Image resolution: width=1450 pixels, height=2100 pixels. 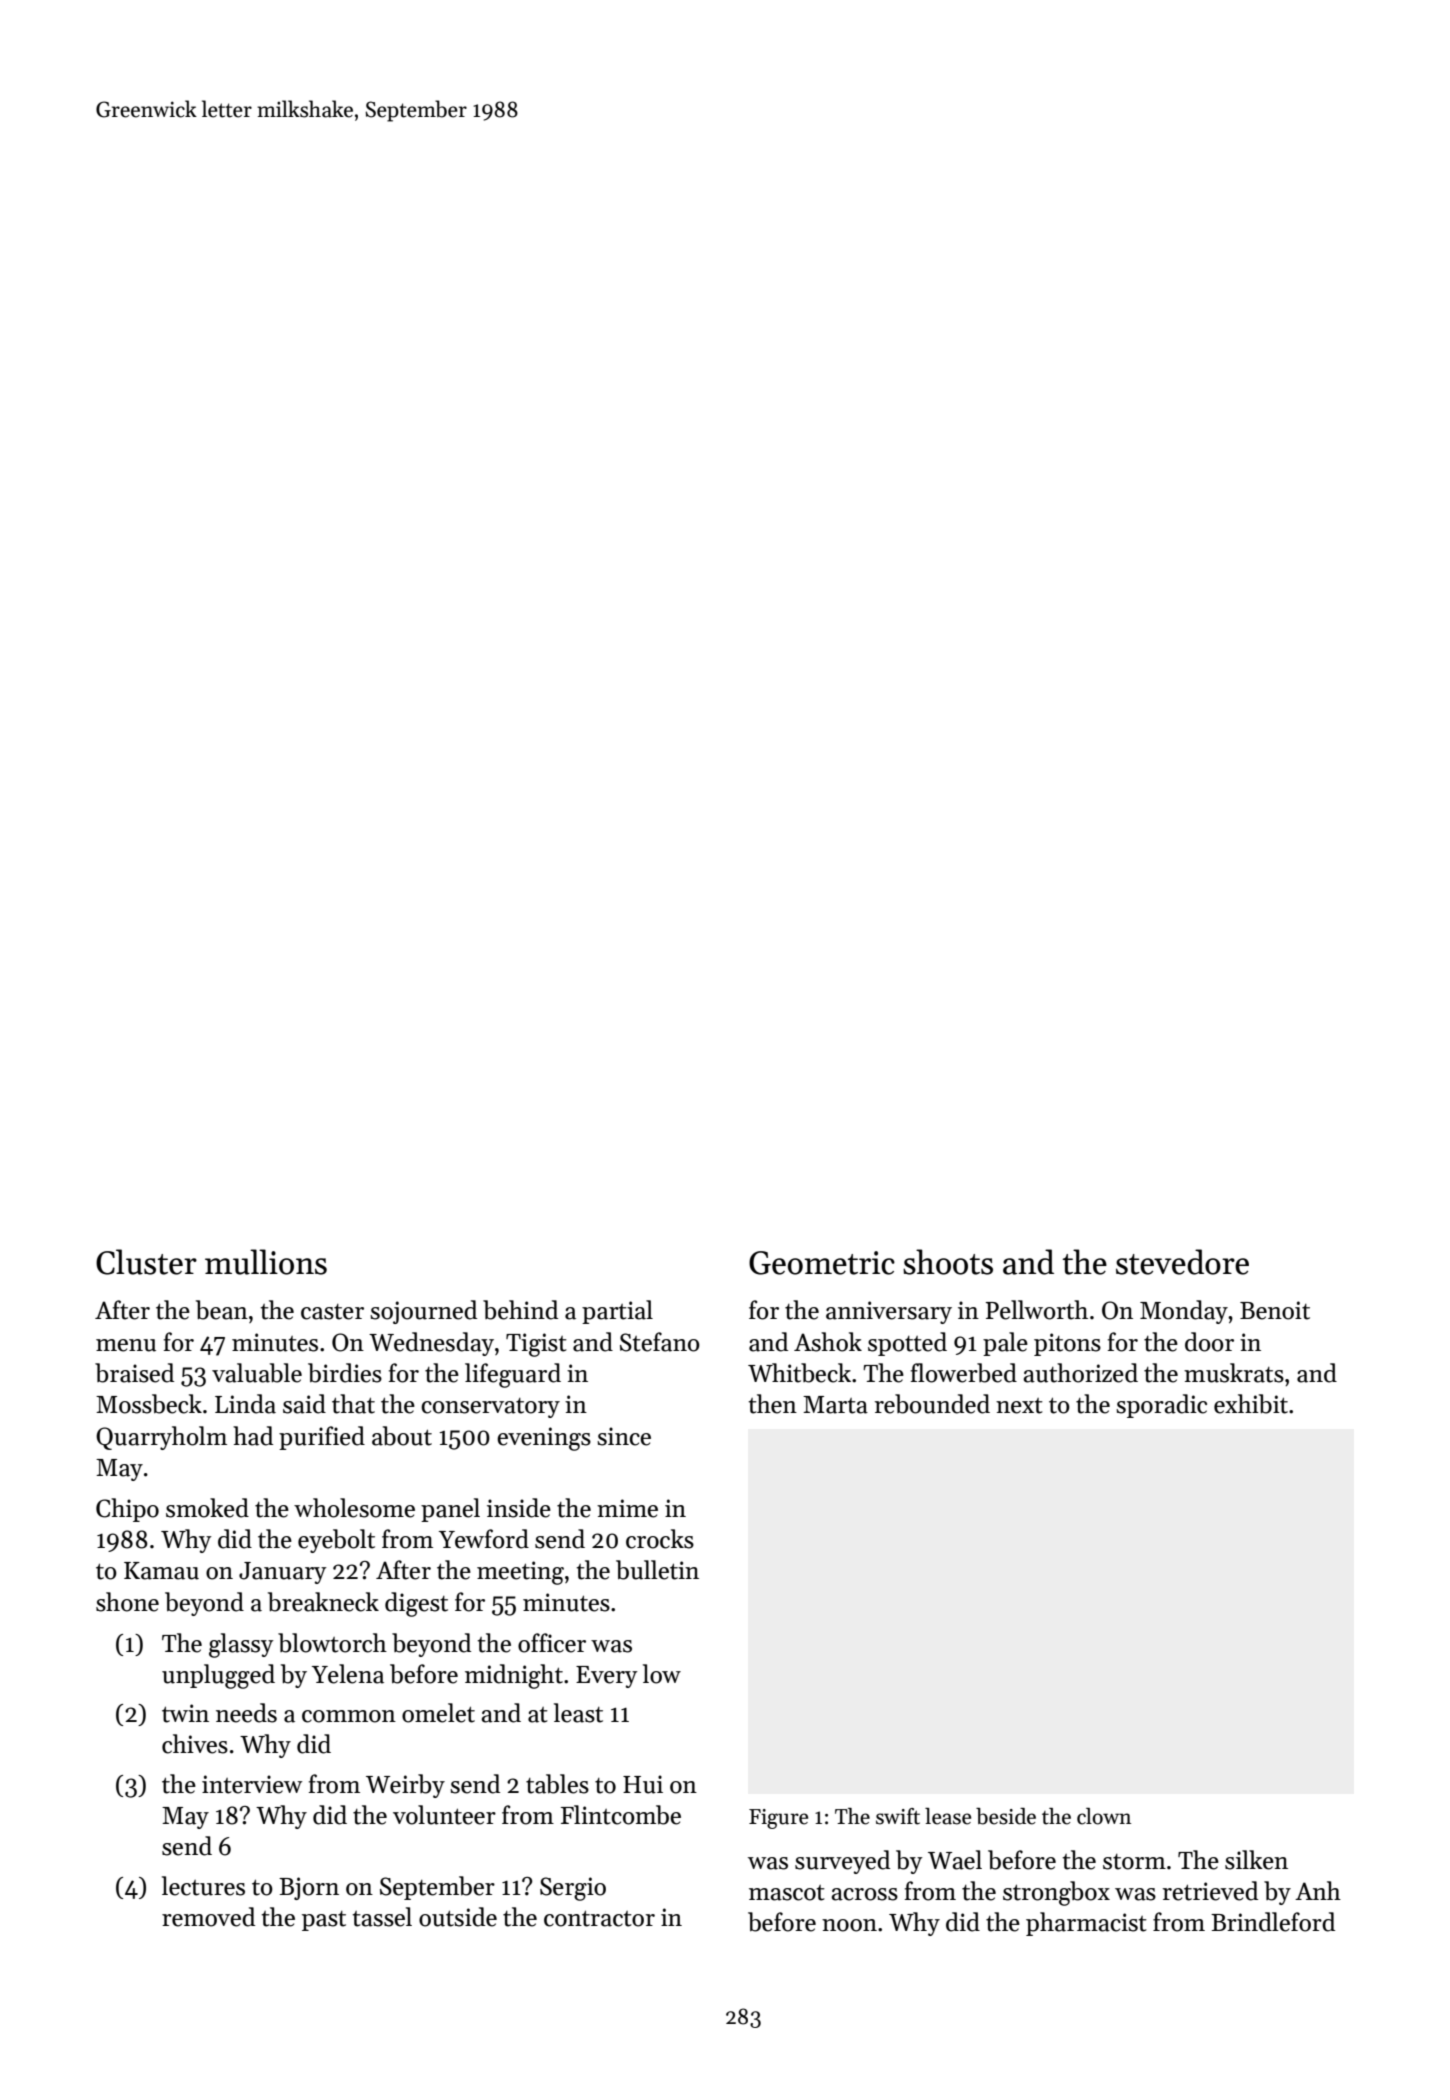 What do you see at coordinates (127, 1602) in the screenshot?
I see `shone` at bounding box center [127, 1602].
